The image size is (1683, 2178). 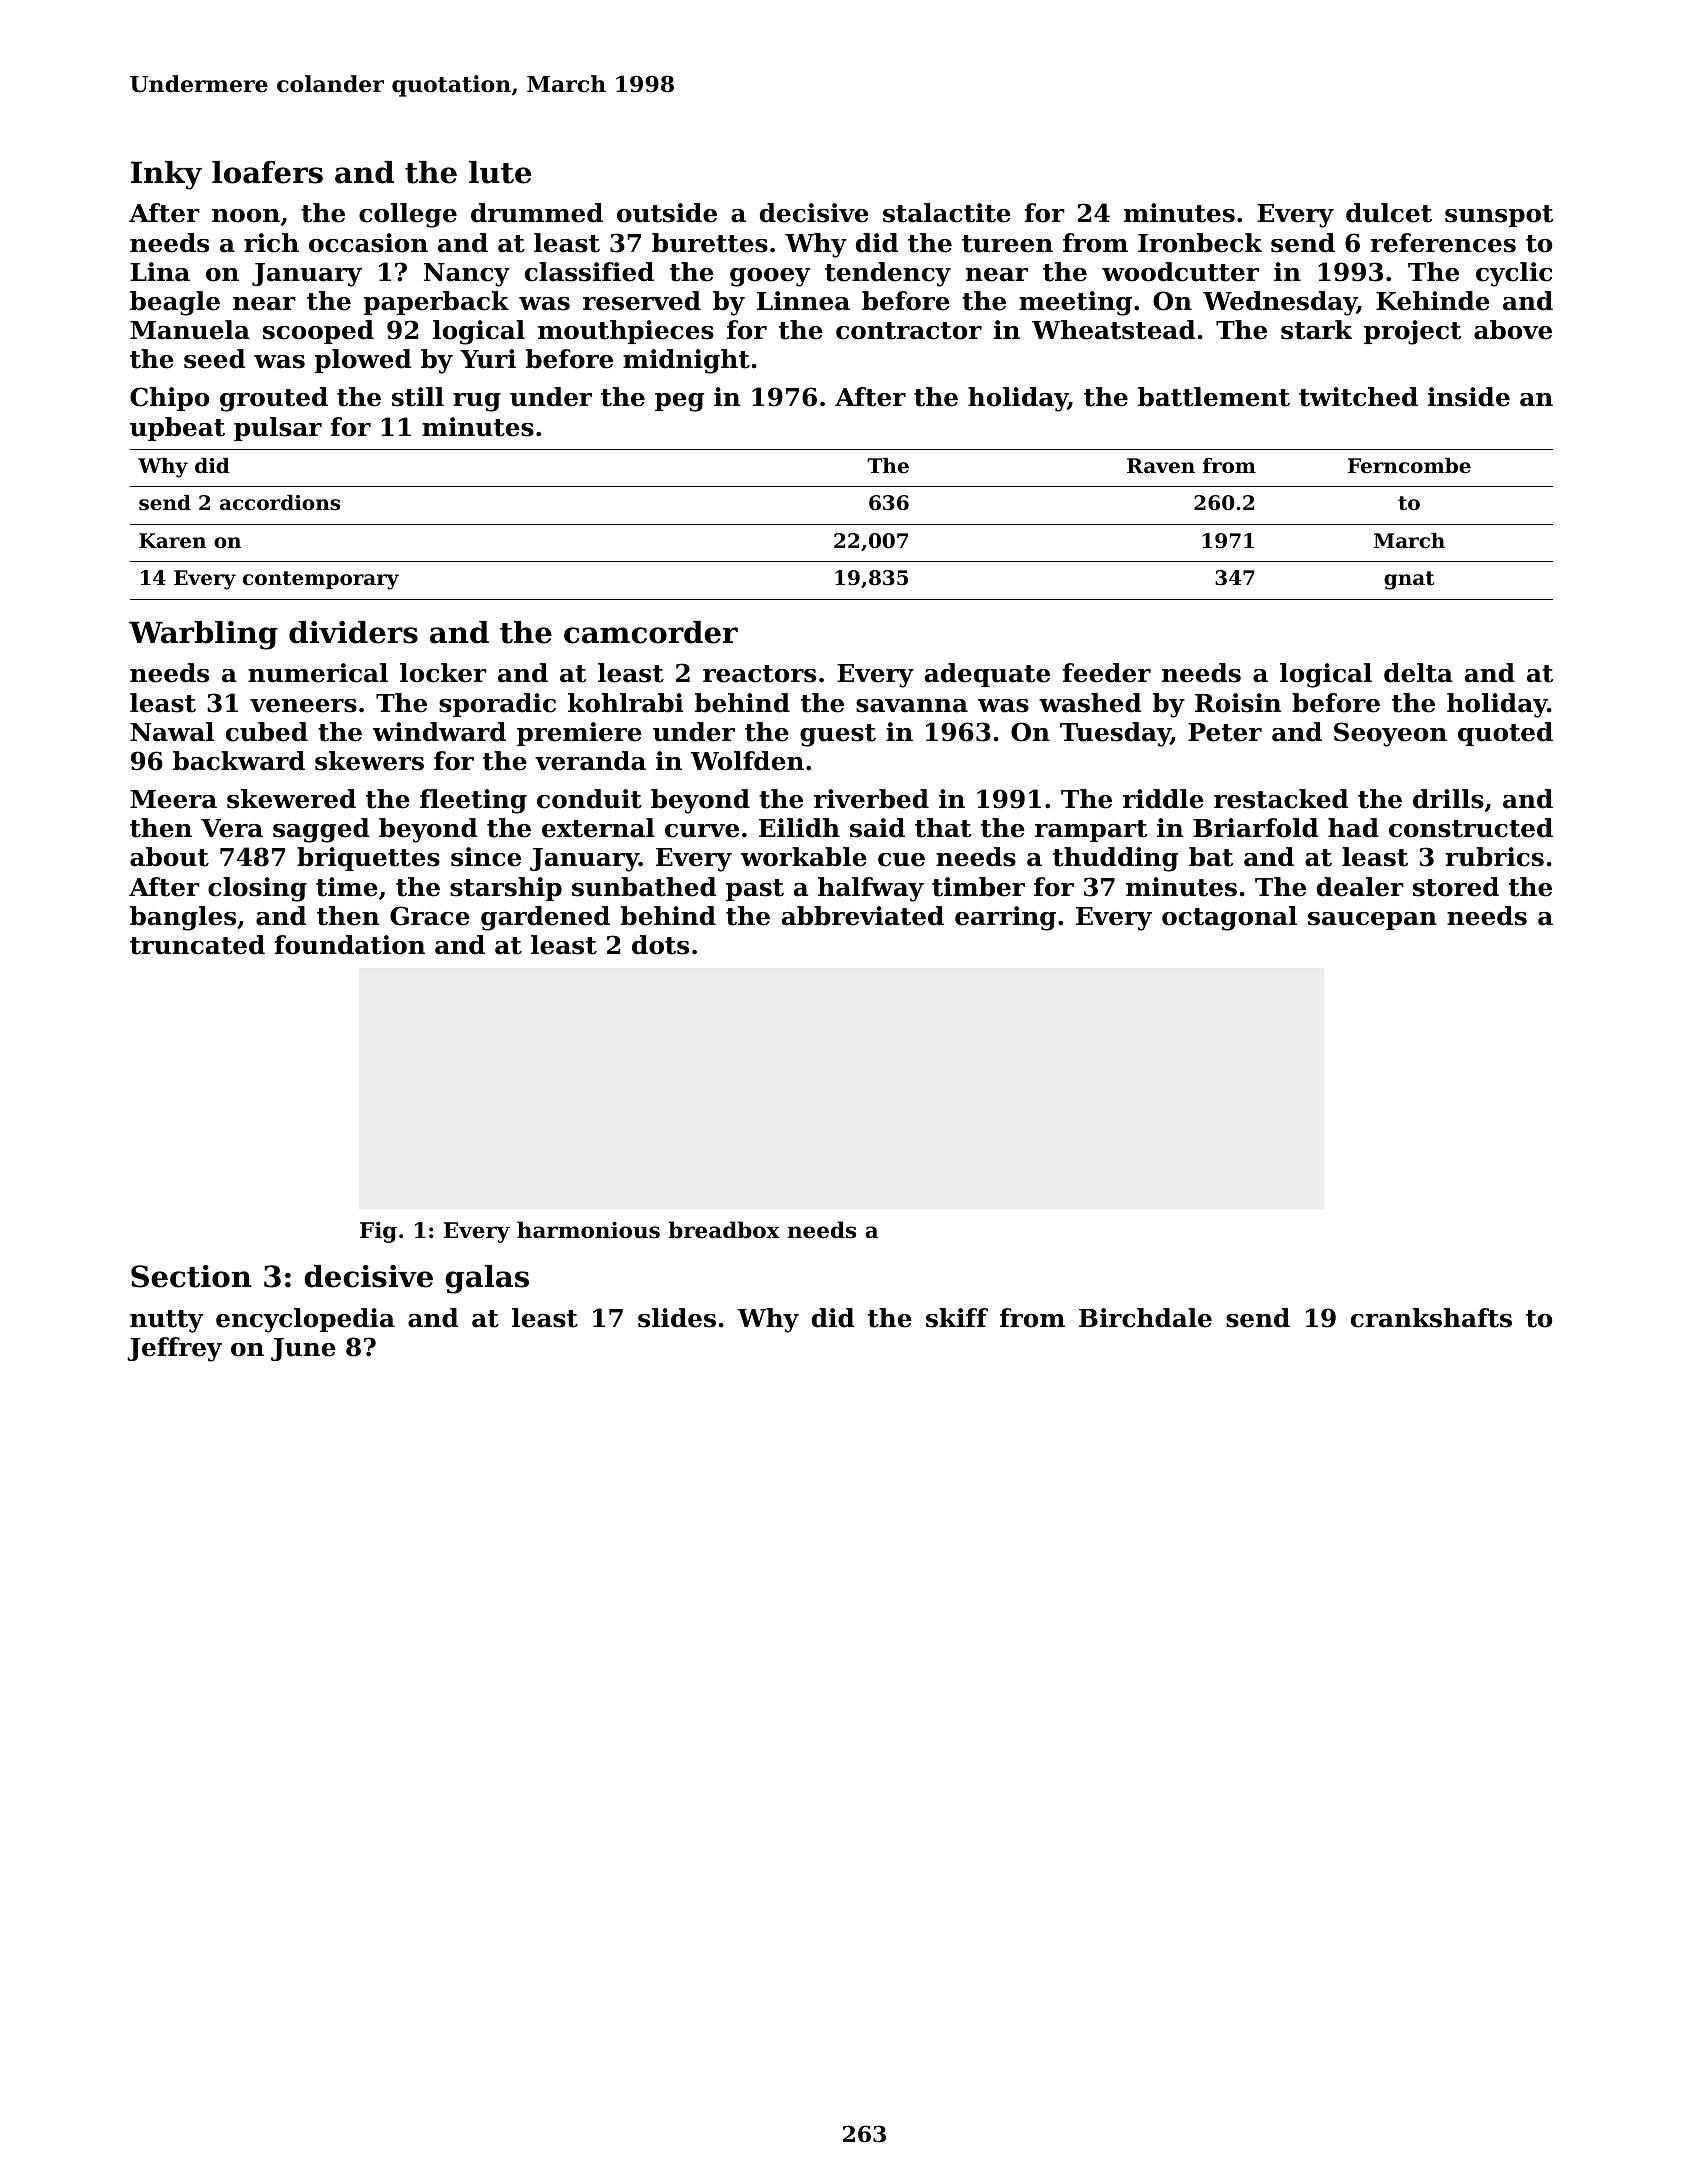 I want to click on gnat, so click(x=1409, y=580).
